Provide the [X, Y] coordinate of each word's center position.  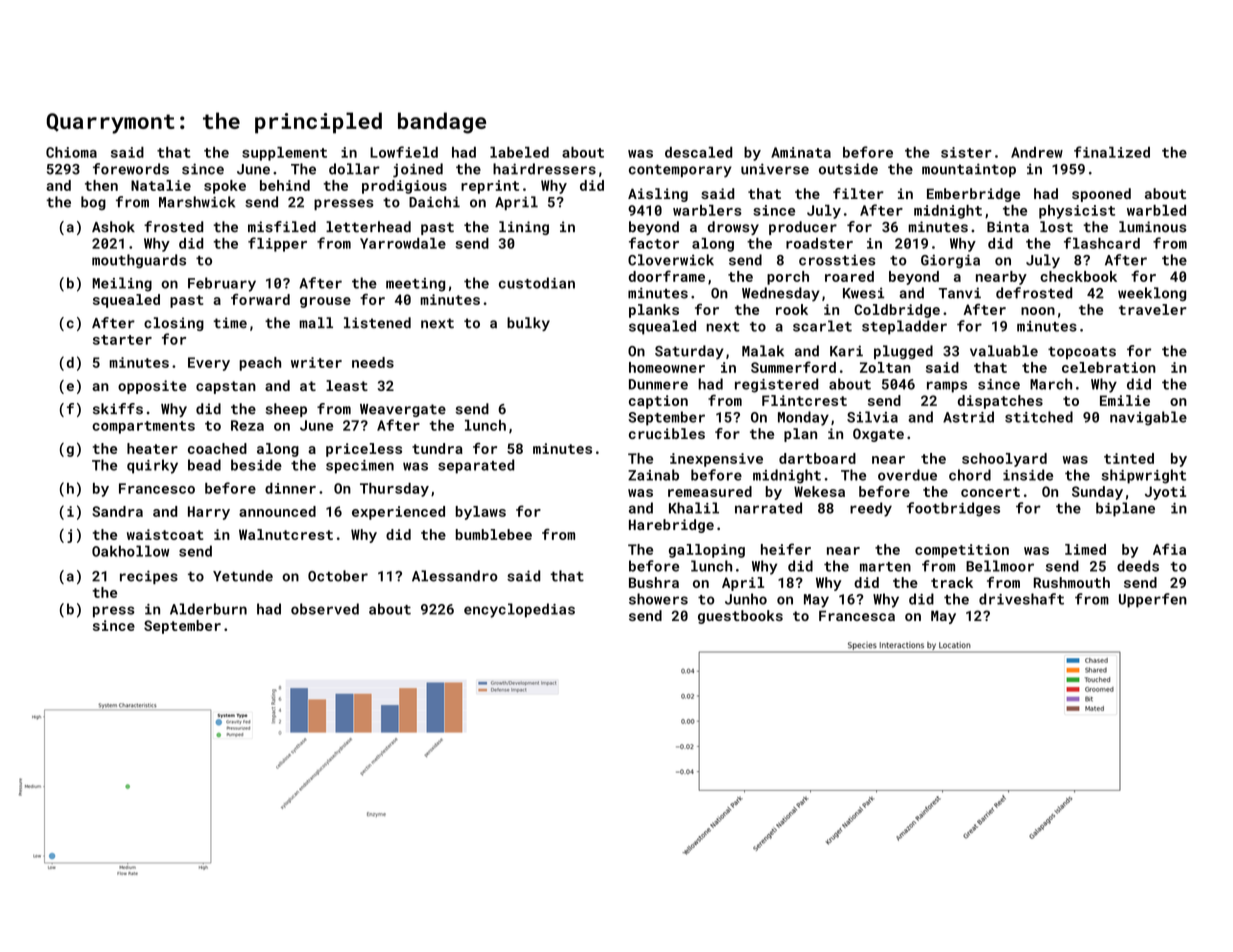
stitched [1039, 417]
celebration [1109, 367]
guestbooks [740, 617]
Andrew [1037, 152]
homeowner [667, 367]
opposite [152, 387]
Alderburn [208, 609]
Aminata [801, 152]
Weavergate [403, 410]
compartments [143, 427]
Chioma [71, 152]
